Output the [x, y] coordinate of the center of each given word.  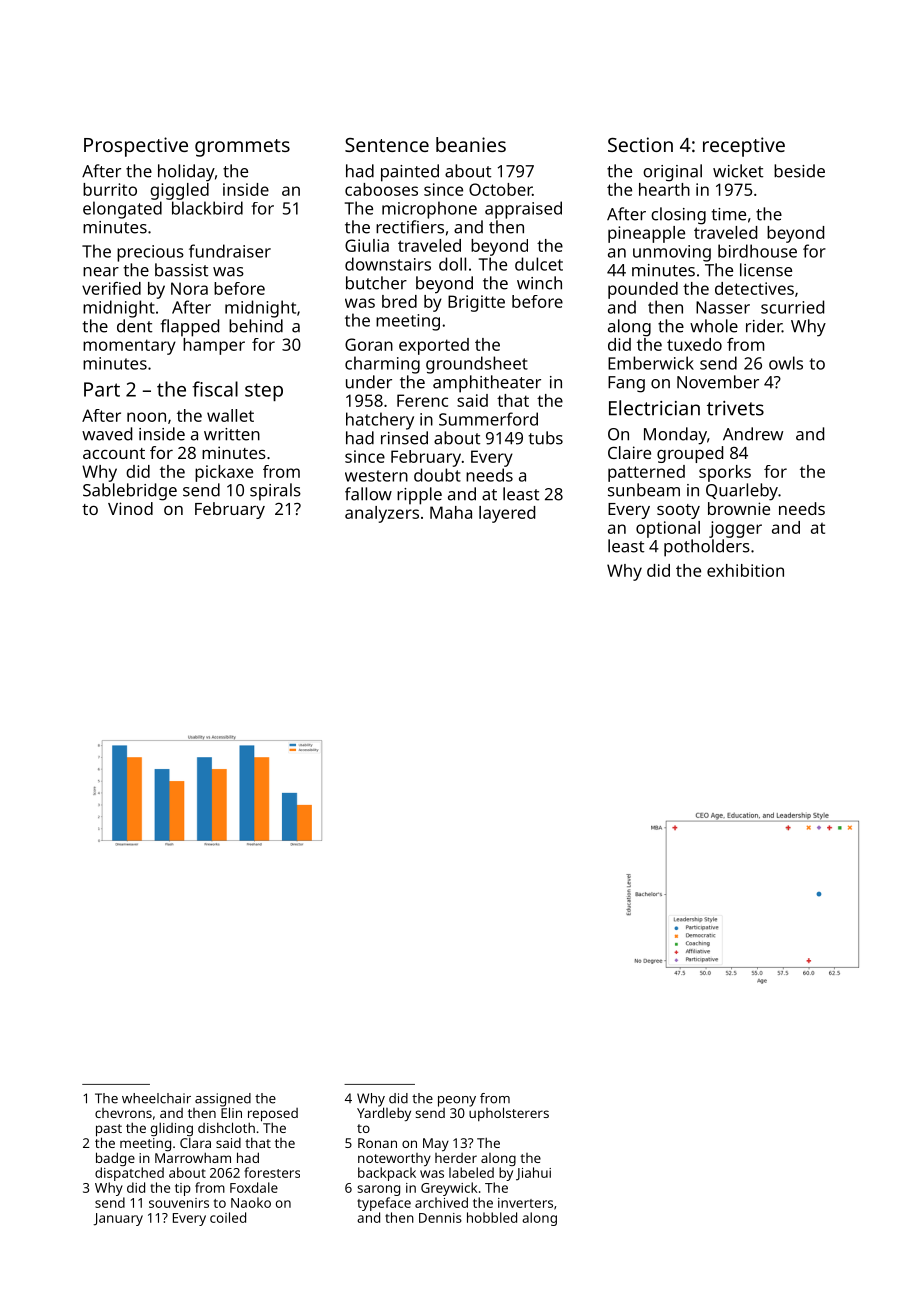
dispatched [129, 1174]
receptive [744, 147]
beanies [471, 144]
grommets [242, 148]
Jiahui [533, 1174]
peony [457, 1101]
